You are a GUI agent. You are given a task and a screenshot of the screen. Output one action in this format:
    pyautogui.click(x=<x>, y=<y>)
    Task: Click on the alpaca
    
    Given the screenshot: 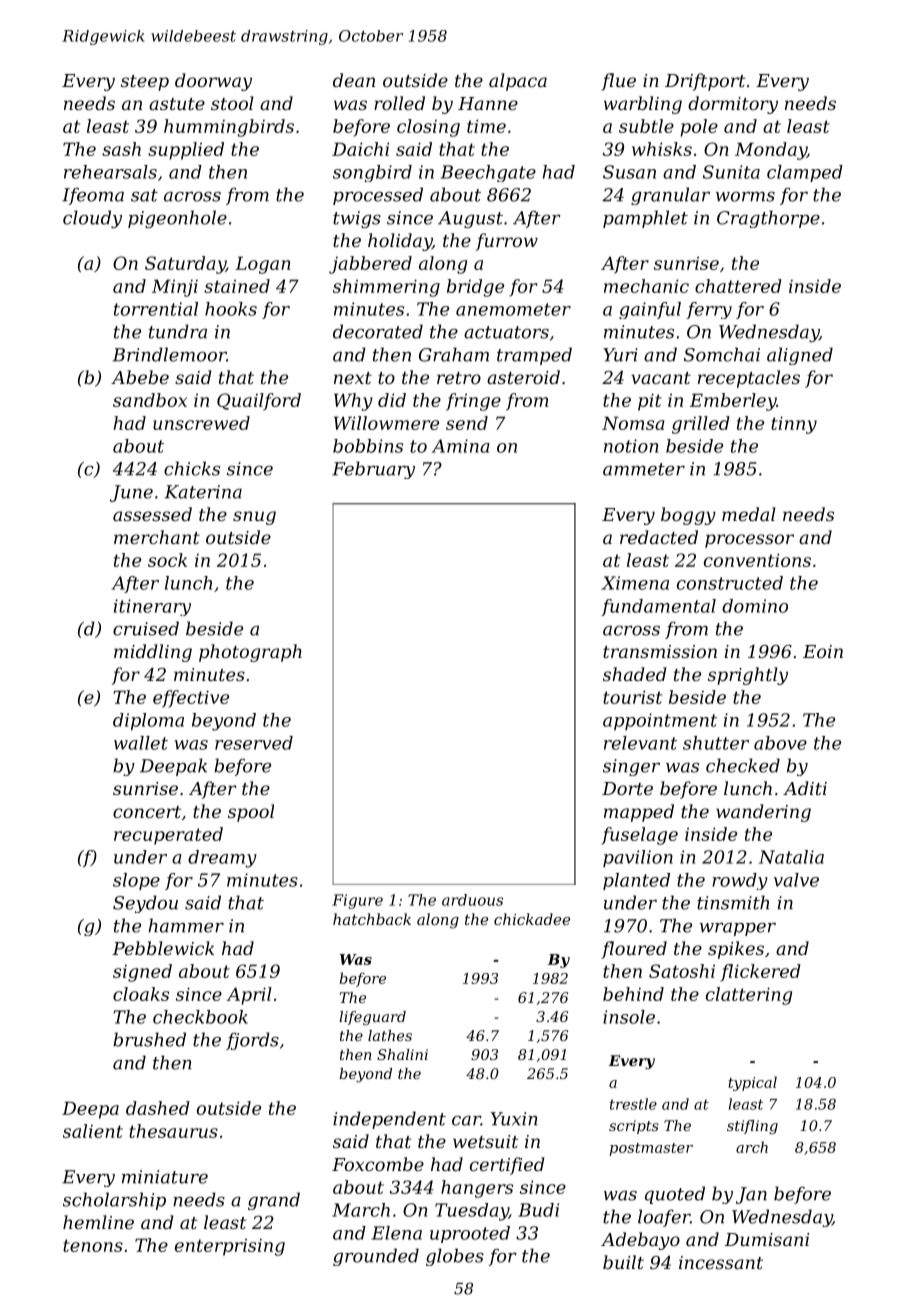 What is the action you would take?
    pyautogui.click(x=518, y=82)
